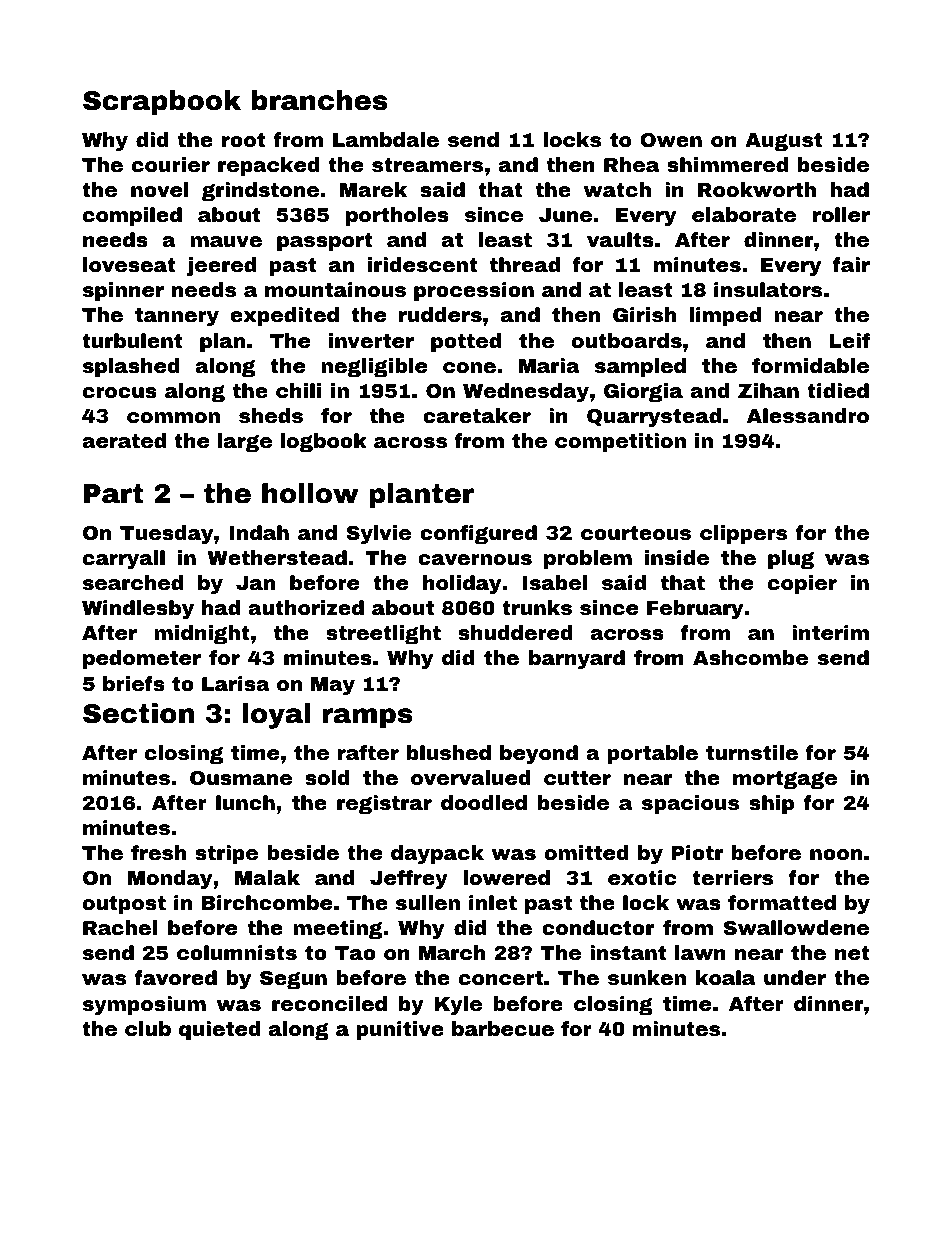 Image resolution: width=952 pixels, height=1233 pixels. What do you see at coordinates (320, 100) in the page?
I see `branches` at bounding box center [320, 100].
